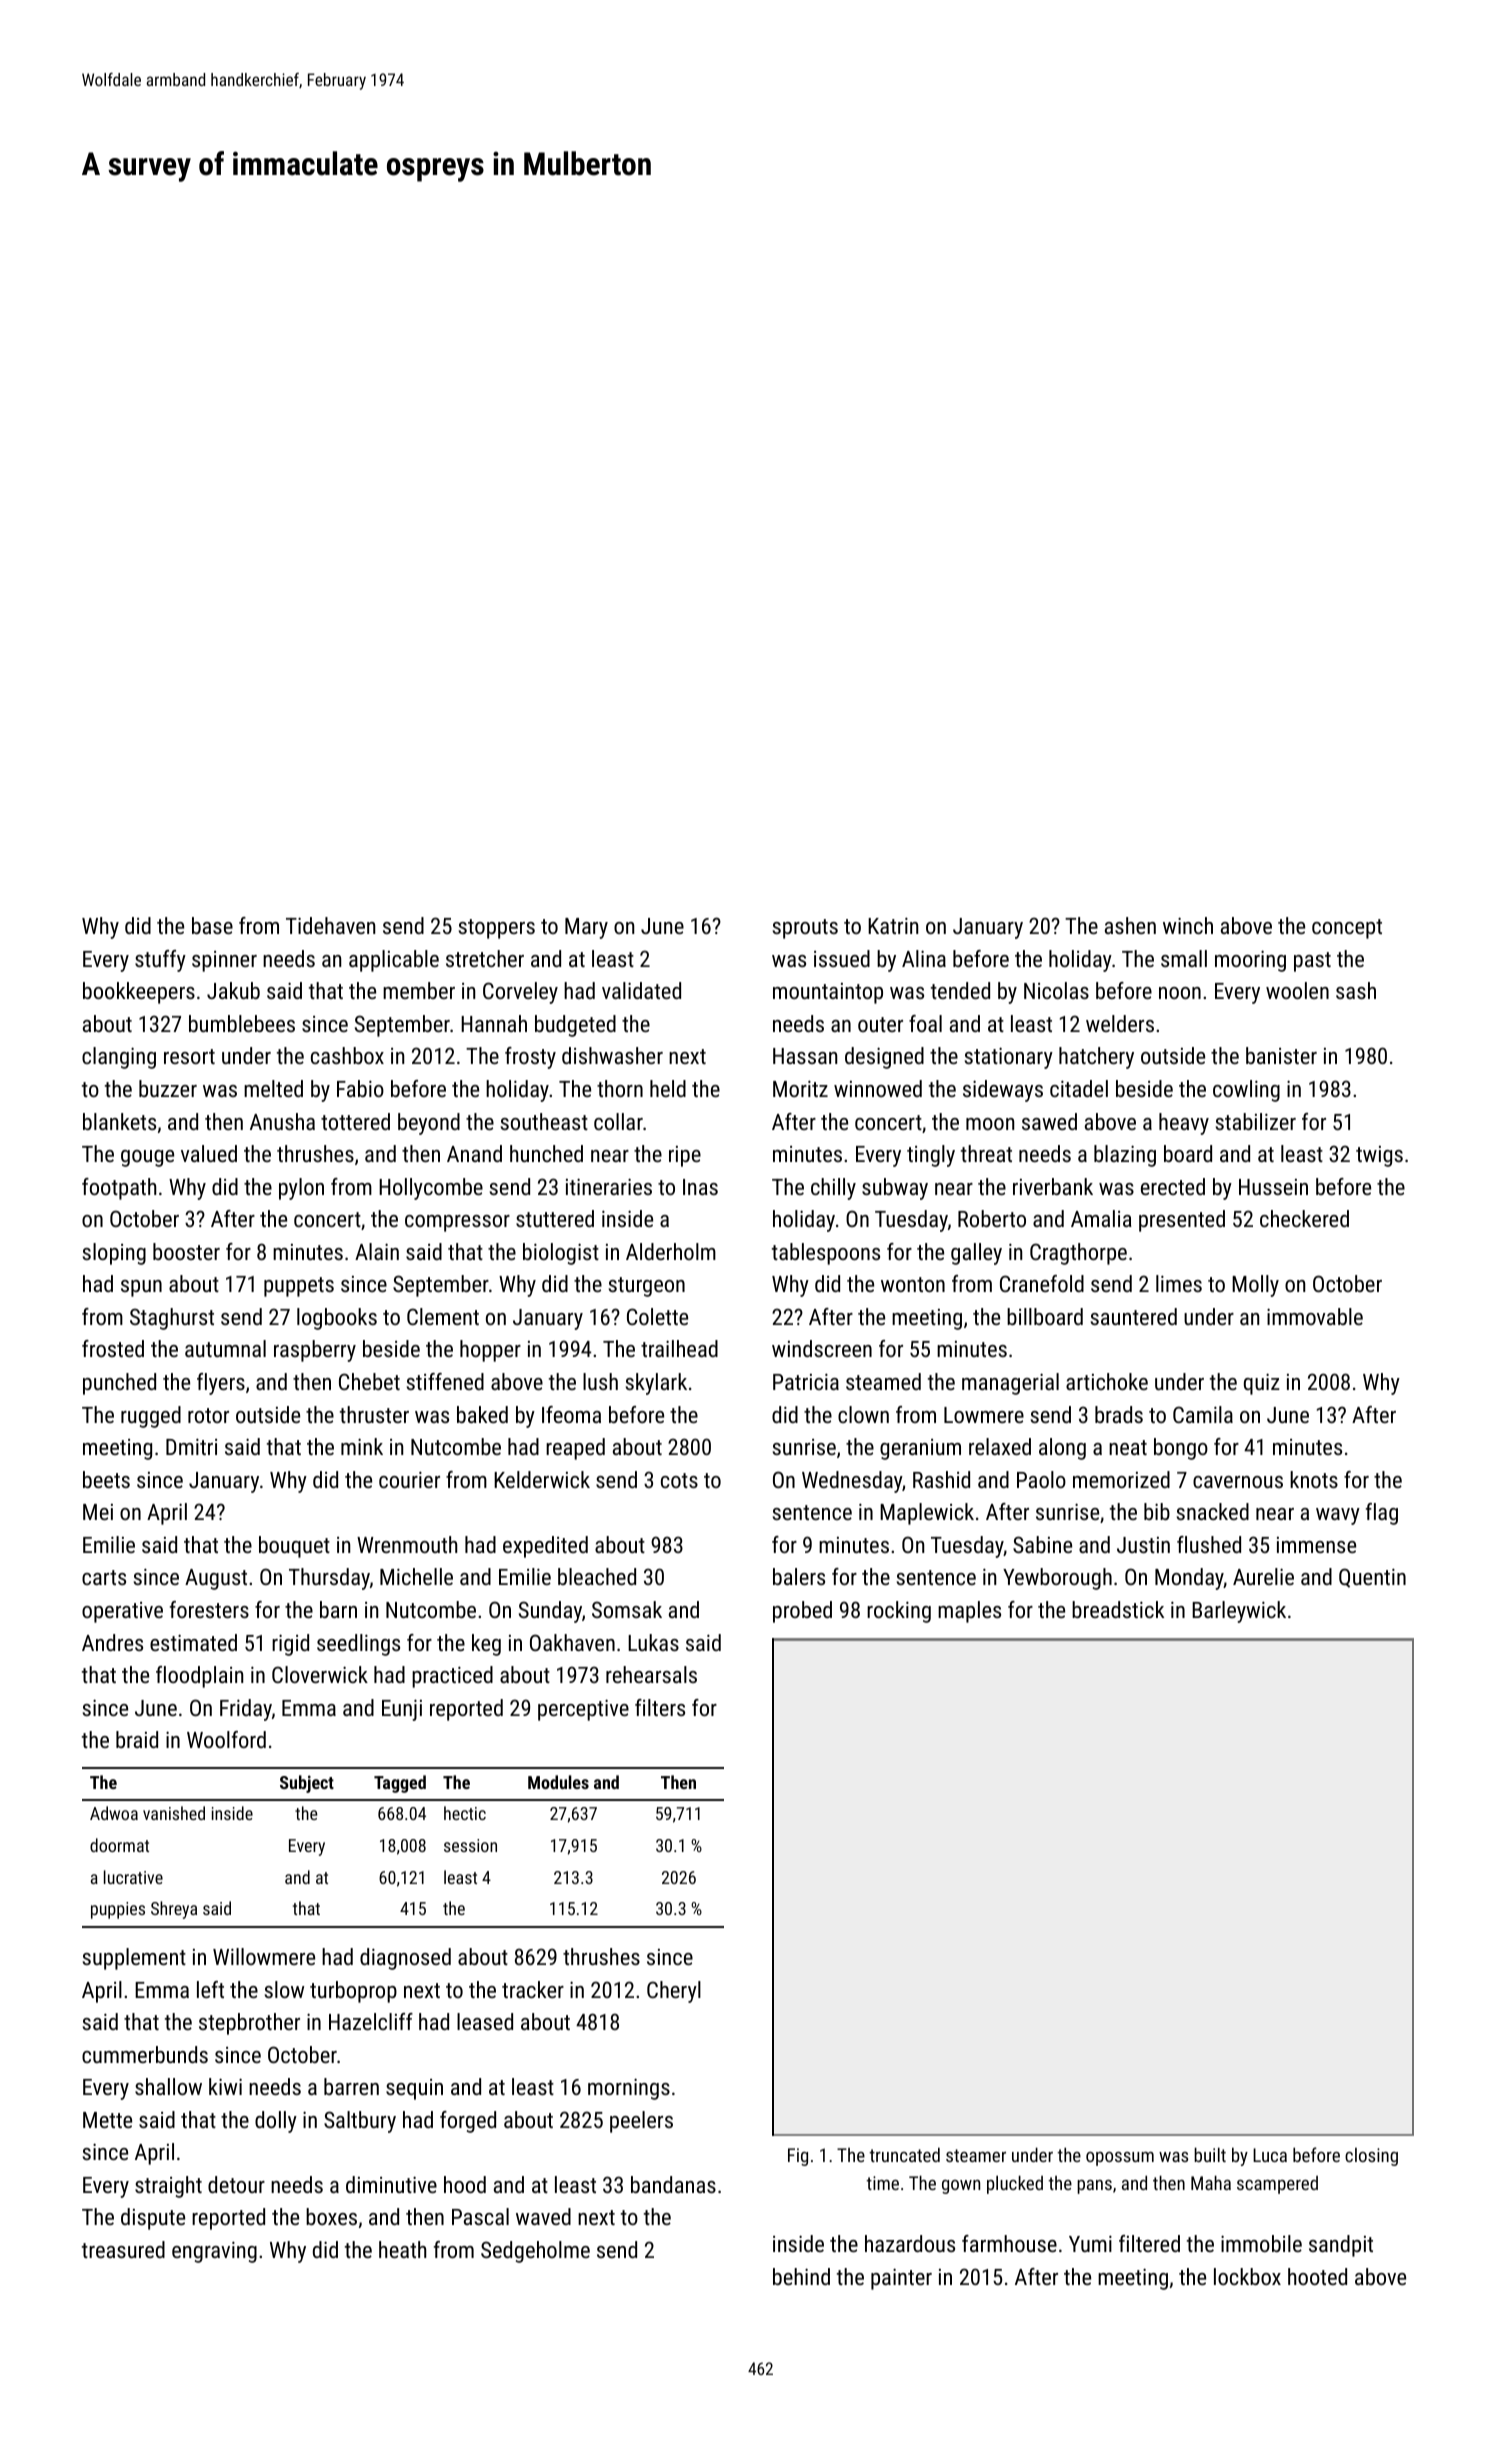 Image resolution: width=1496 pixels, height=2464 pixels. Describe the element at coordinates (1312, 962) in the screenshot. I see `past` at that location.
